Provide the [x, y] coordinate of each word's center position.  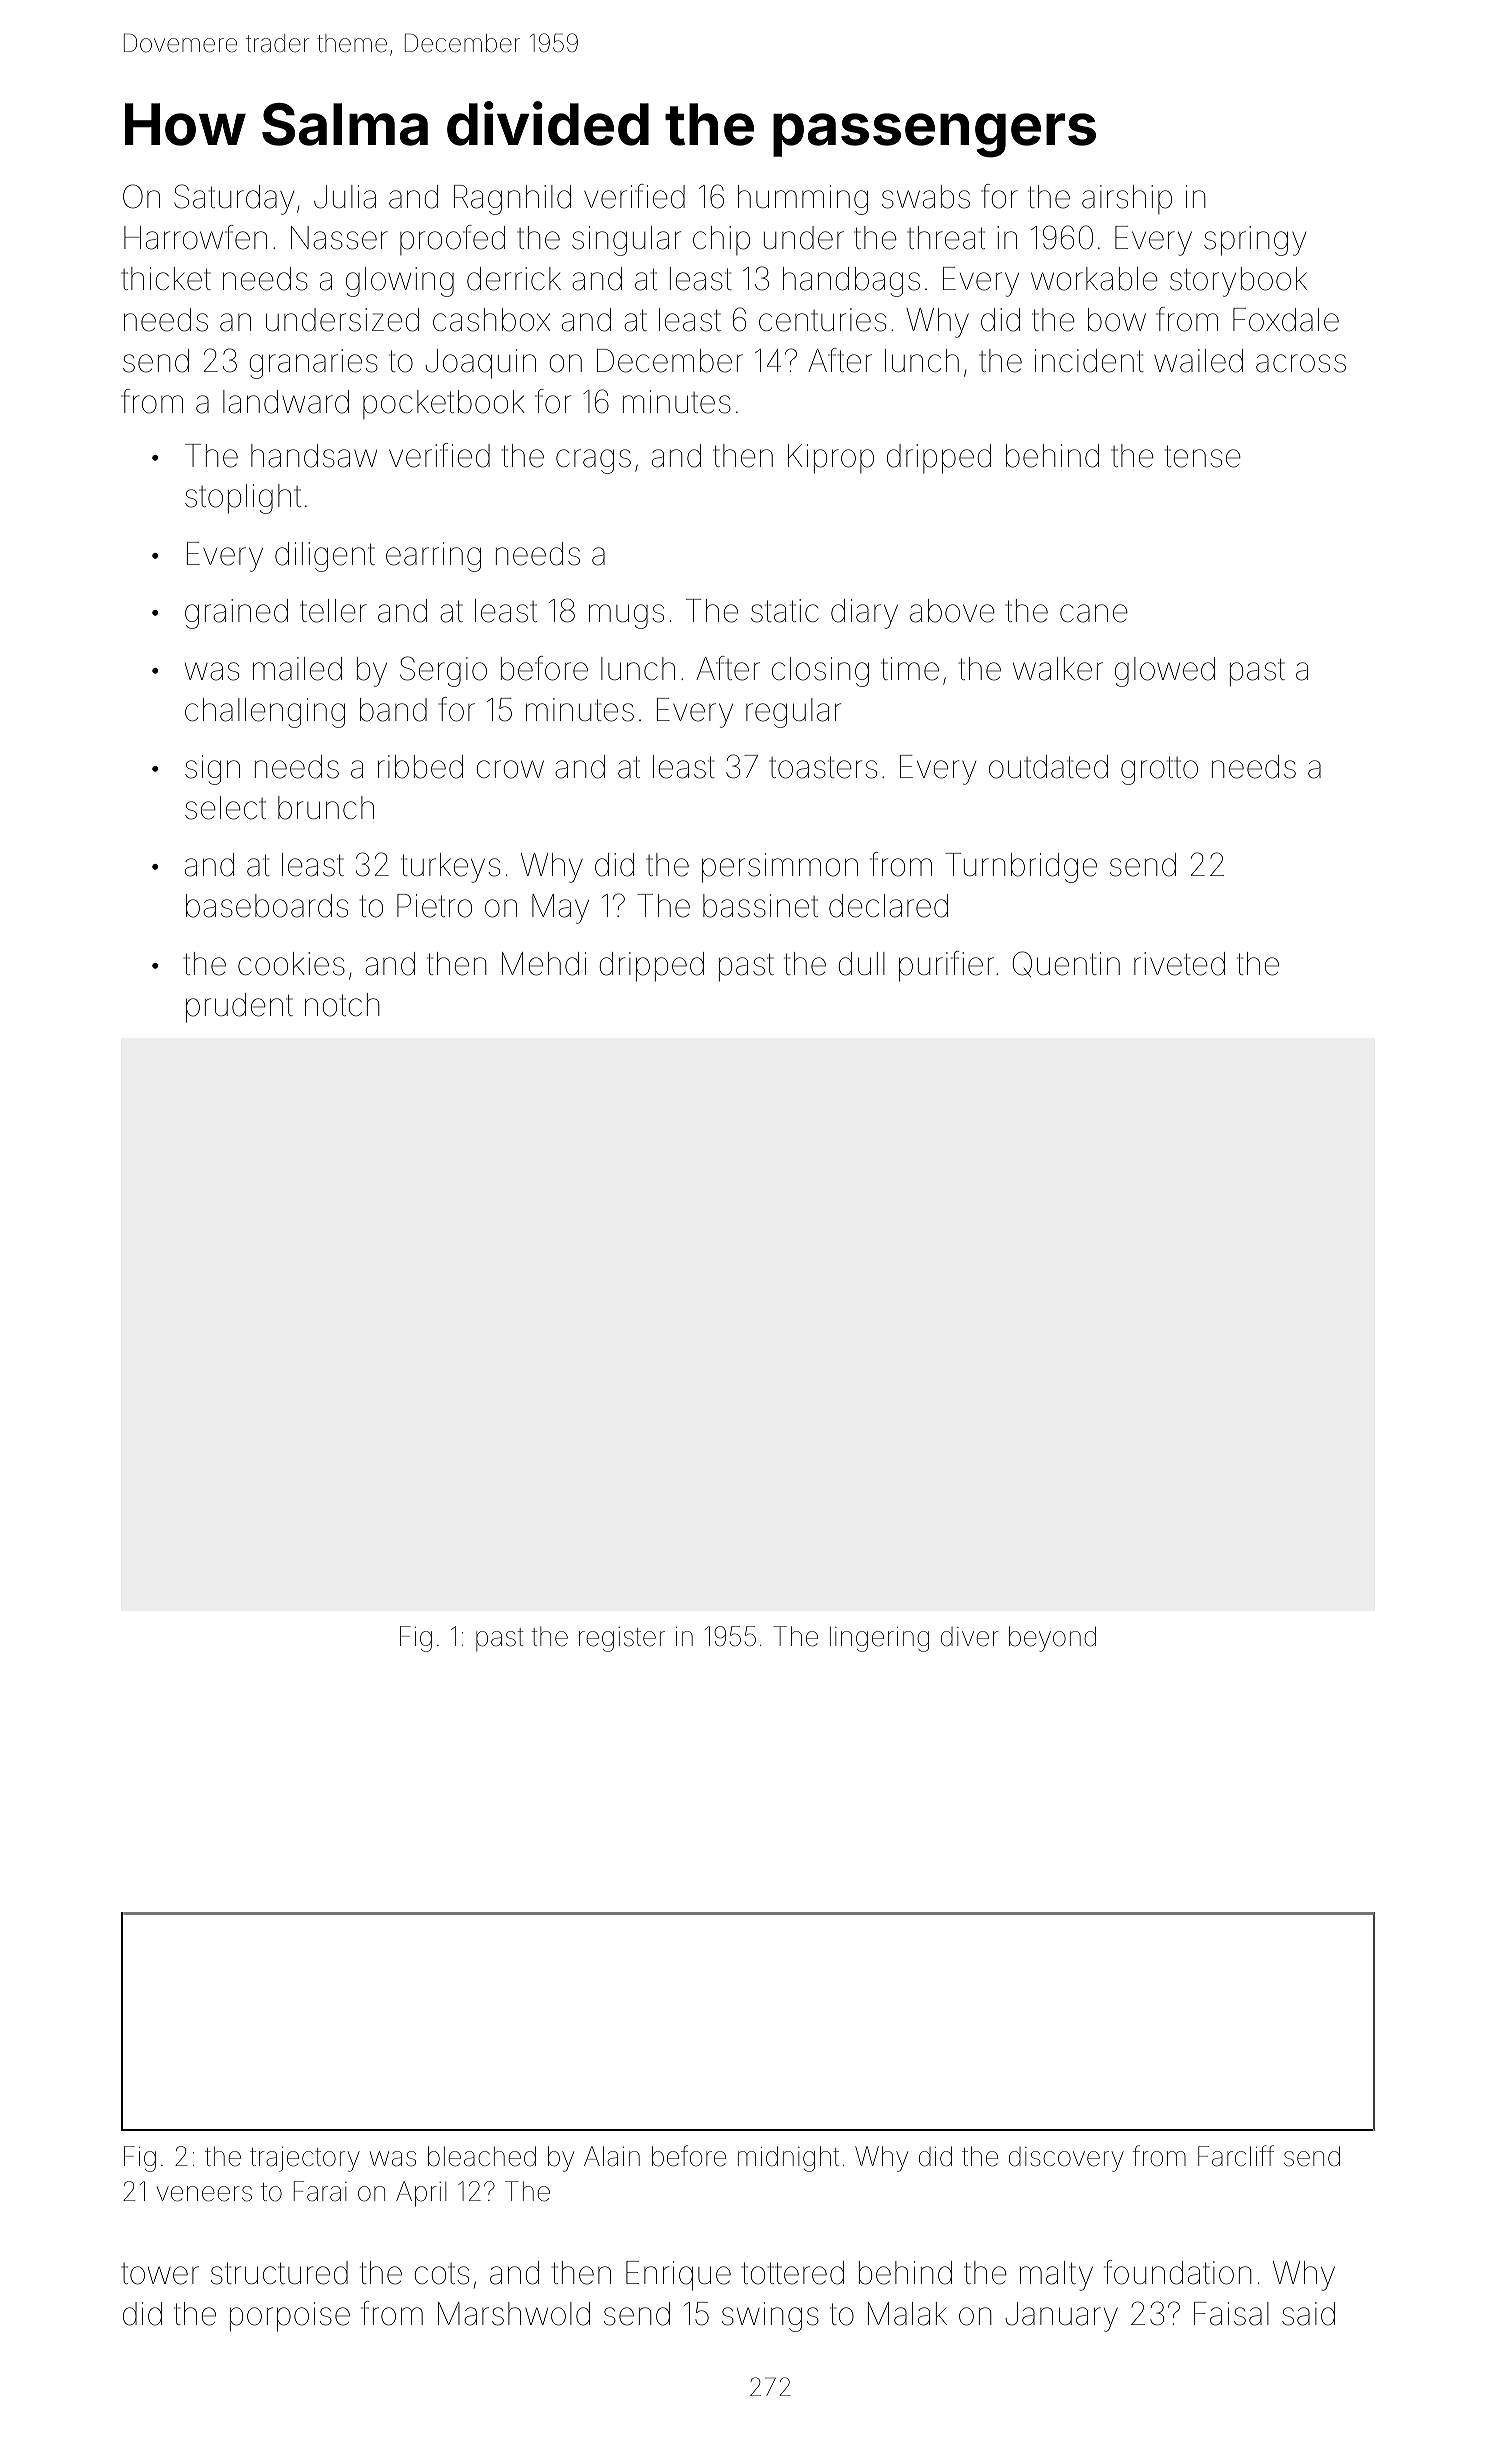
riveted [1179, 964]
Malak [907, 2314]
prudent [239, 1008]
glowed [1165, 672]
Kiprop [831, 459]
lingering [879, 1639]
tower [160, 2274]
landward [286, 402]
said [1308, 2314]
